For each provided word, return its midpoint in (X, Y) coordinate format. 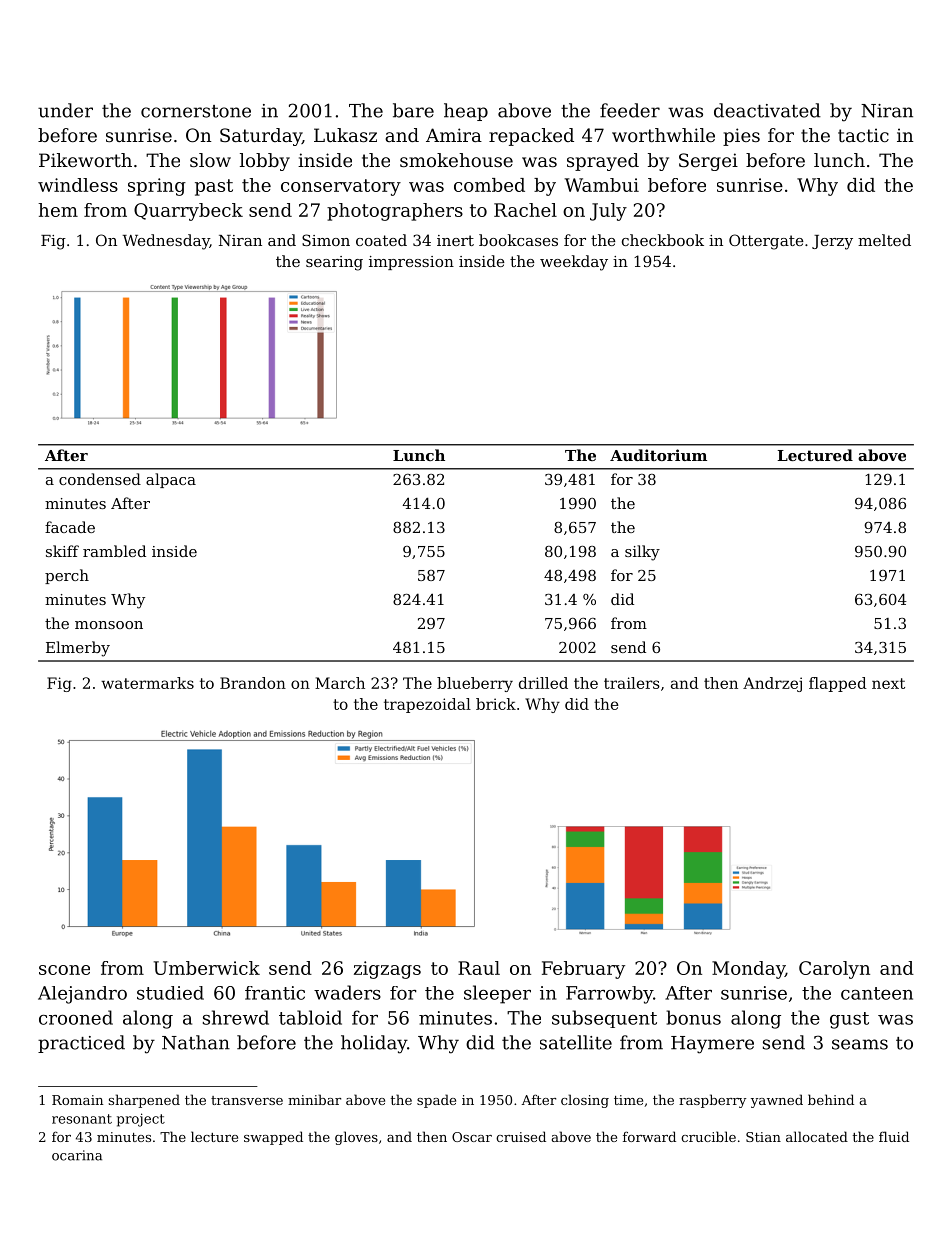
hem (58, 210)
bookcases (518, 240)
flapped (838, 684)
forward (649, 1136)
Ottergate (766, 242)
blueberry (475, 684)
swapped (273, 1138)
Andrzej (772, 684)
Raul (479, 968)
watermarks (147, 683)
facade (70, 527)
